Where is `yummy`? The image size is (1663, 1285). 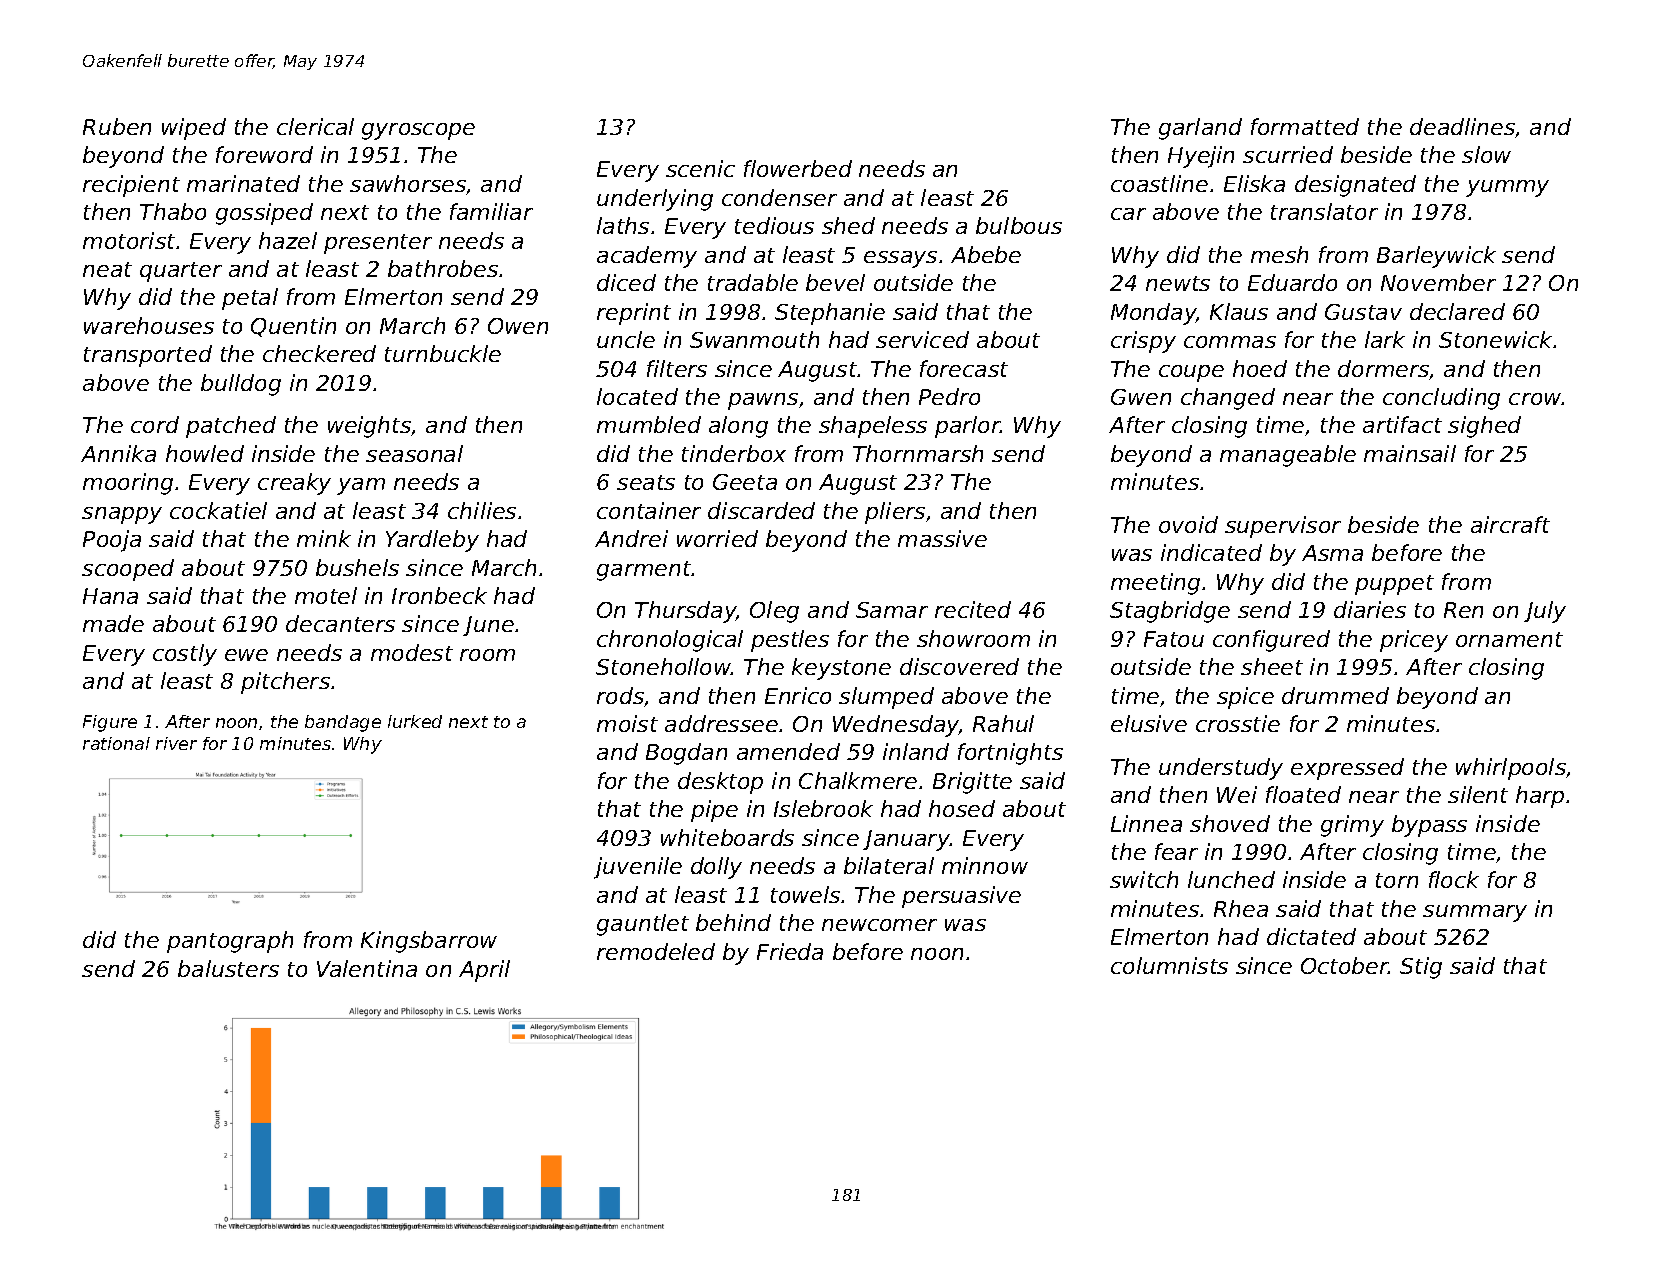
yummy is located at coordinates (1507, 188).
